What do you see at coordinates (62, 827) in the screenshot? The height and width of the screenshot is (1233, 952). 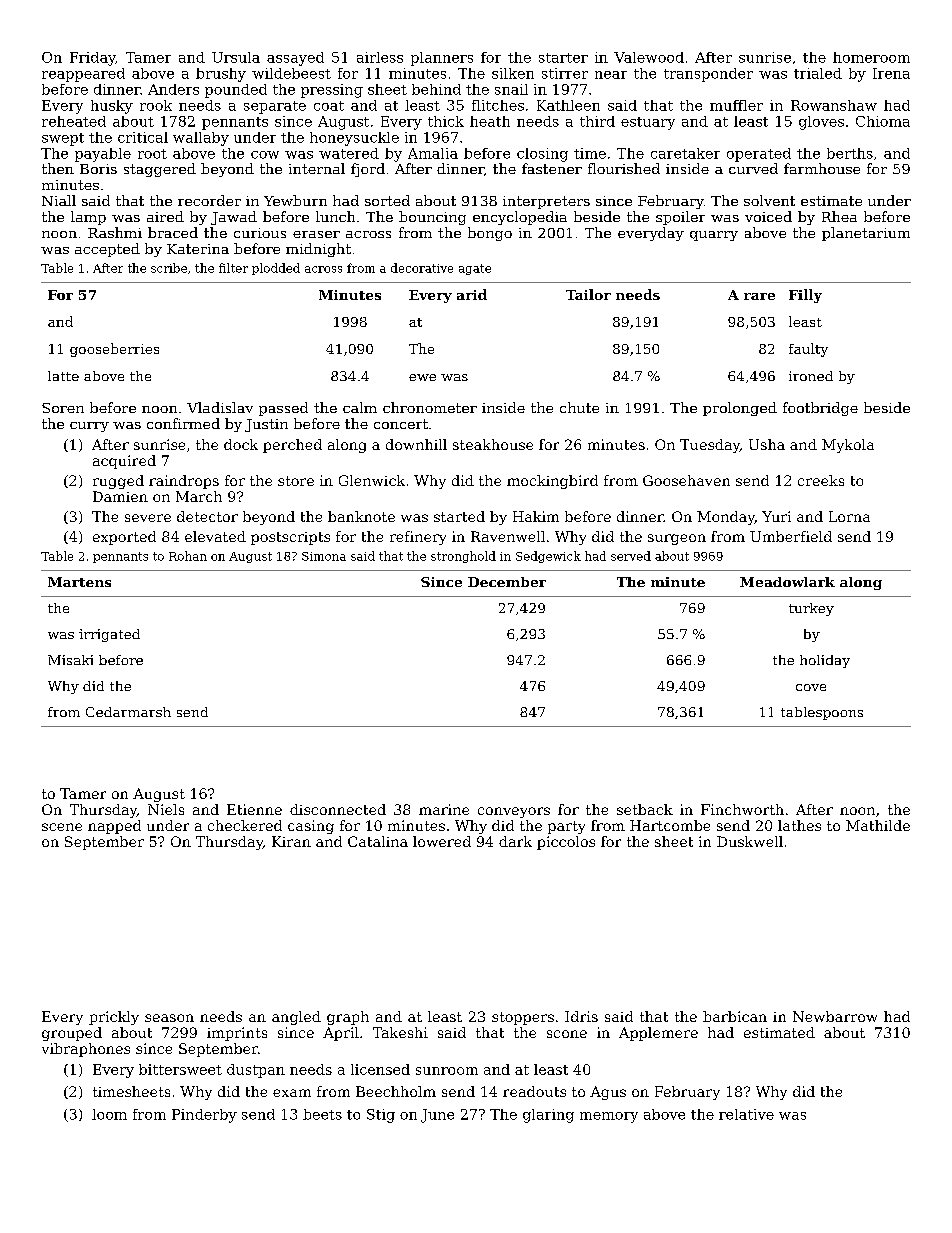 I see `scene` at bounding box center [62, 827].
